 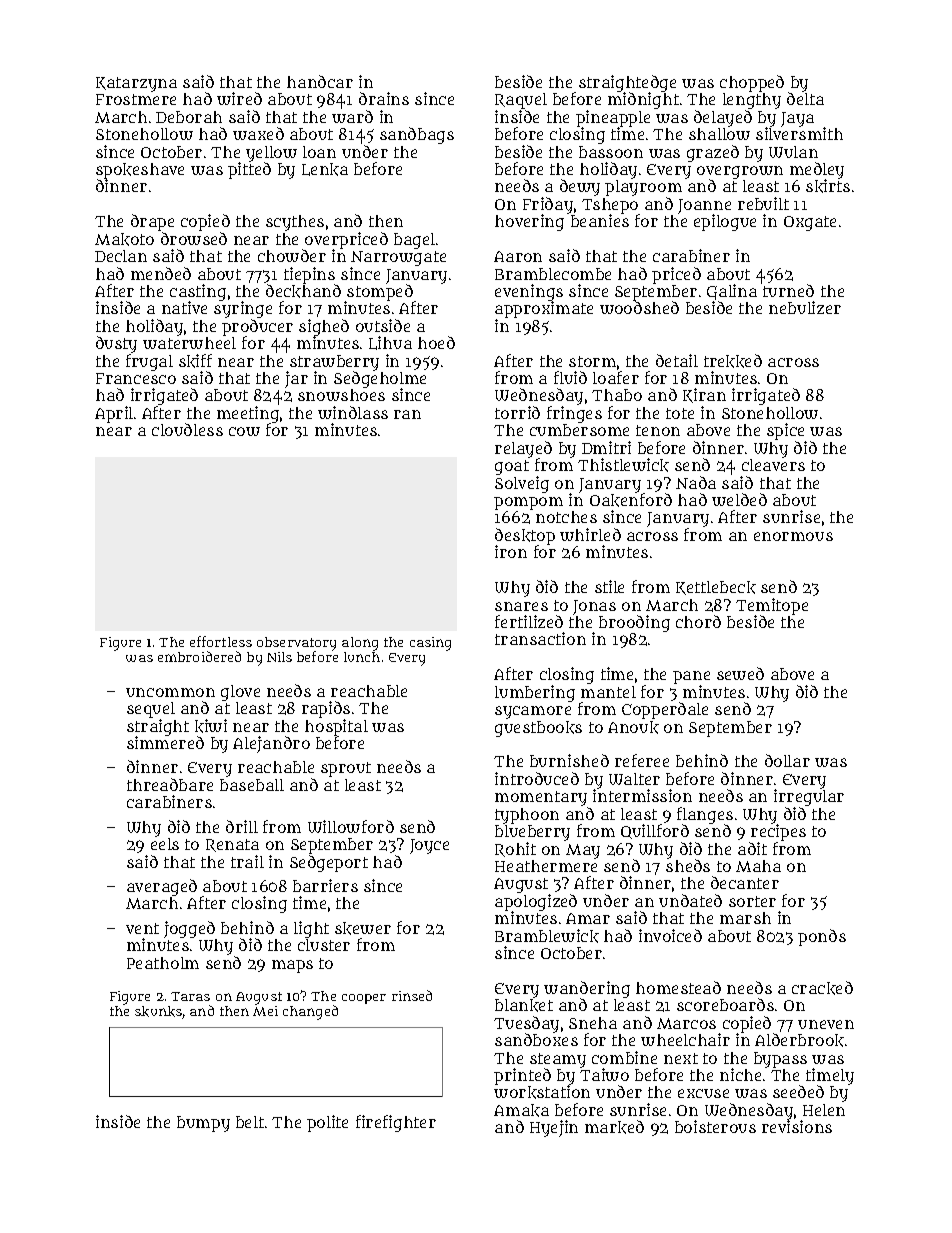 What do you see at coordinates (203, 1124) in the page?
I see `bumpy` at bounding box center [203, 1124].
